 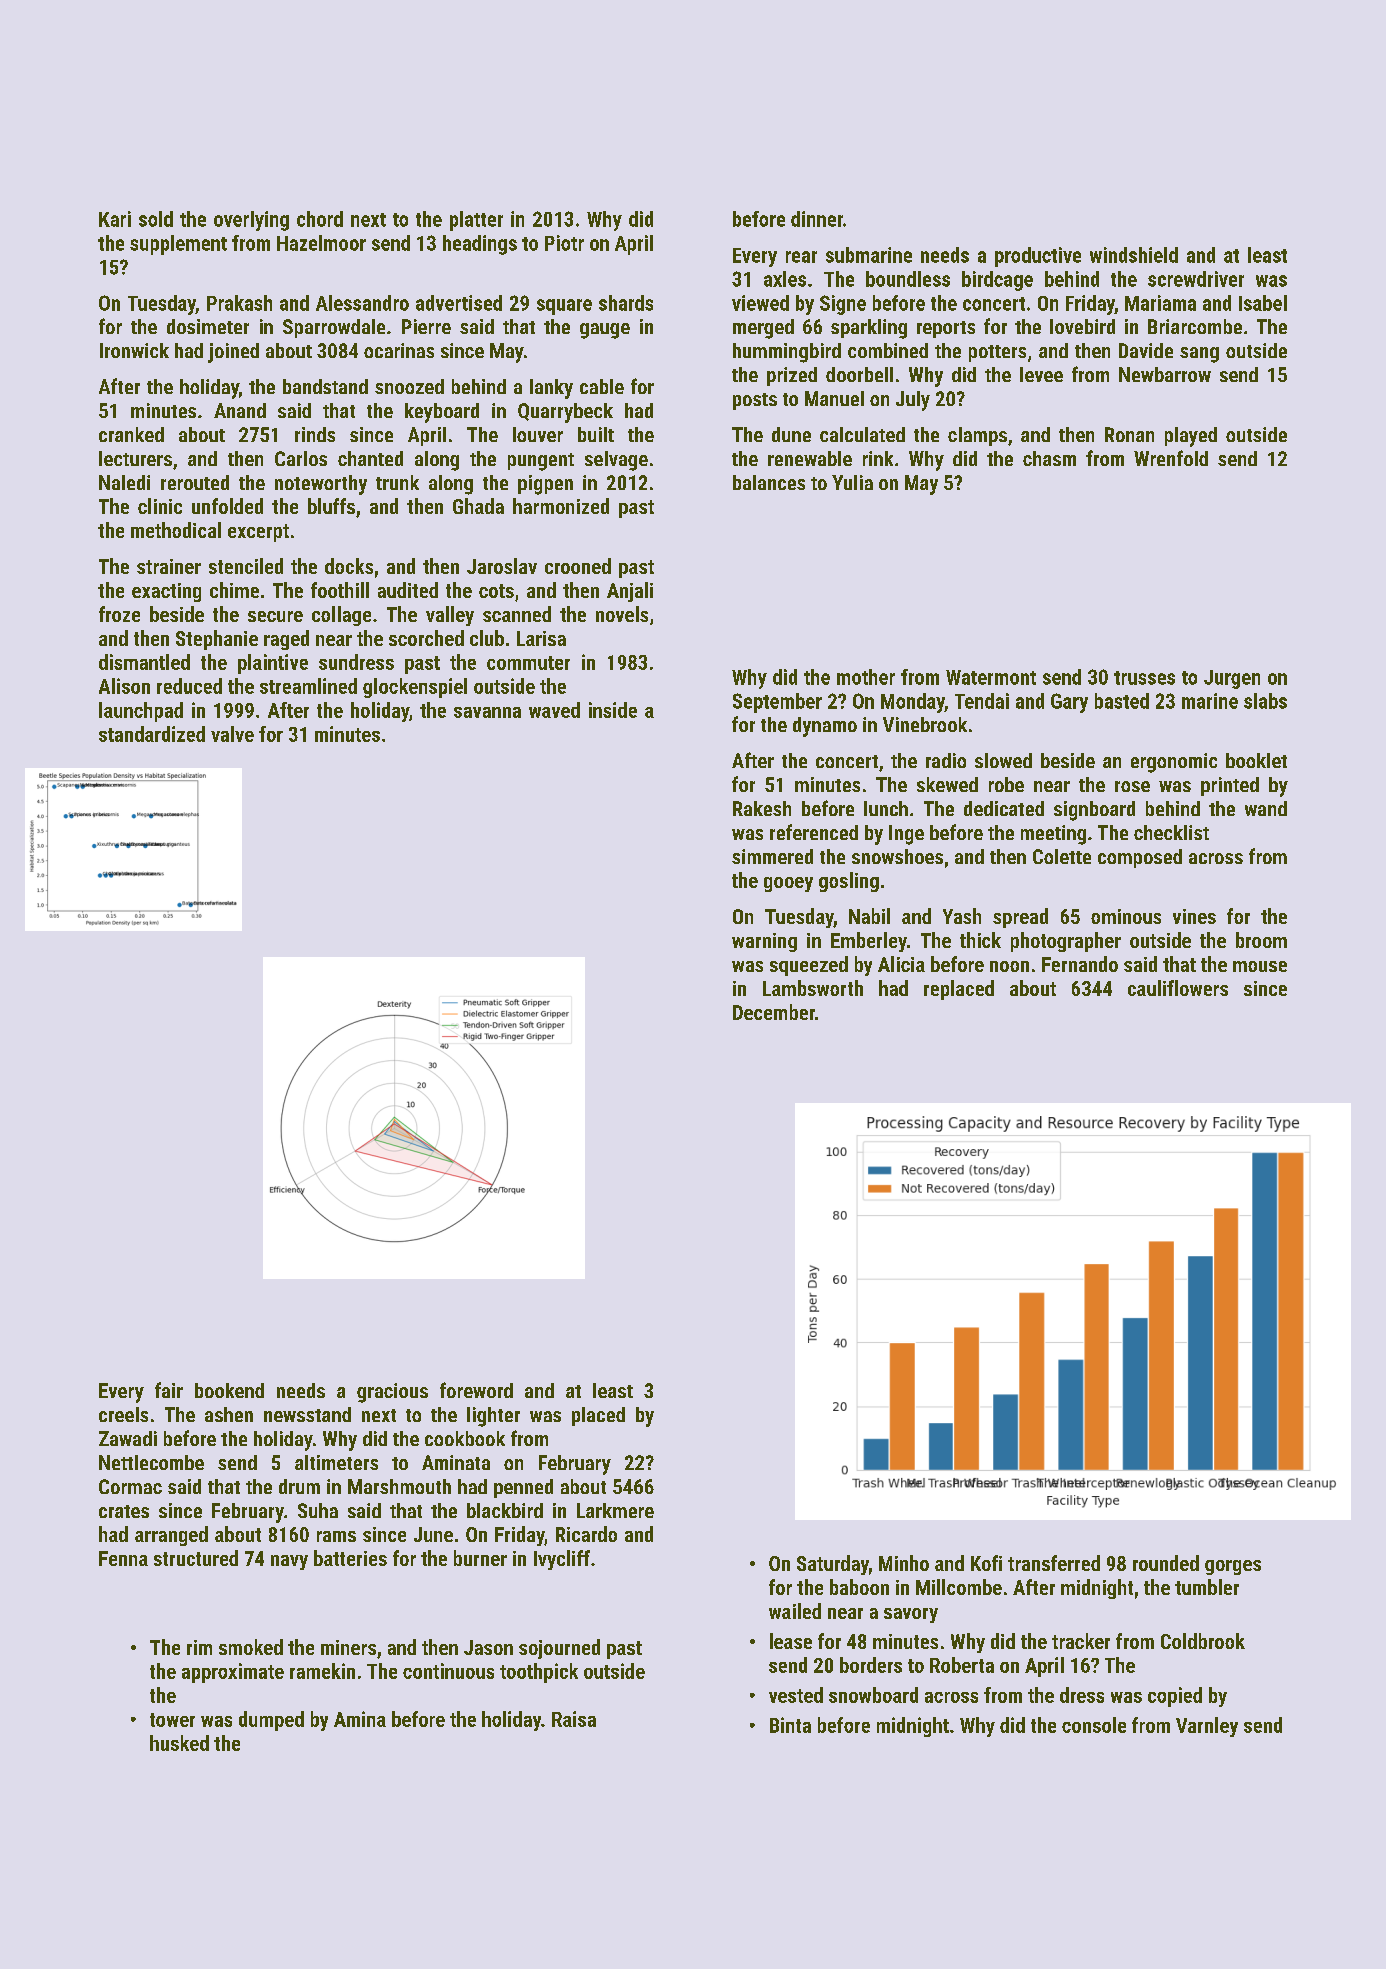 I want to click on Cormac, so click(x=130, y=1486).
